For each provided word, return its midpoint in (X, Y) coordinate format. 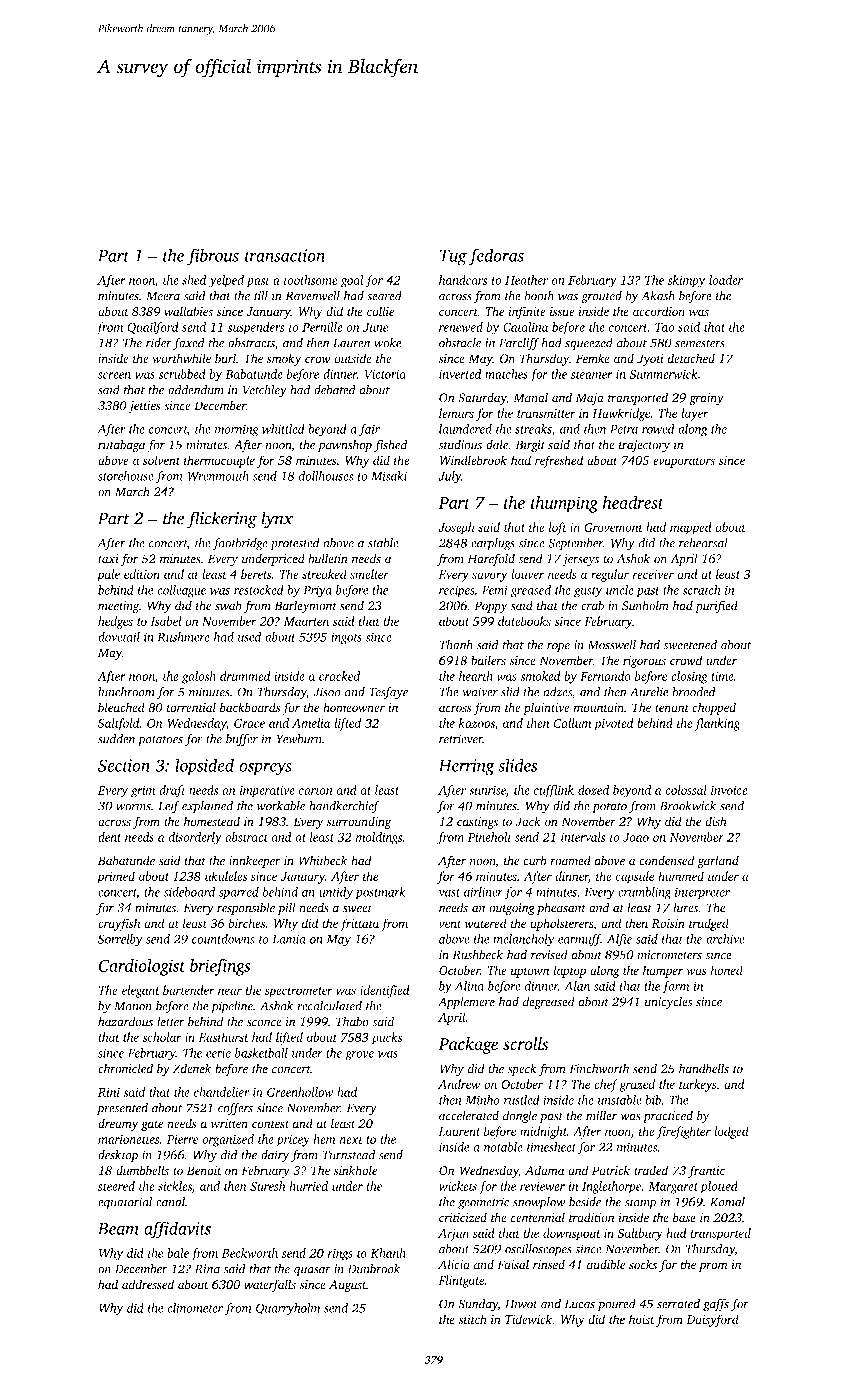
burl (225, 358)
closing (689, 677)
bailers (488, 660)
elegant (140, 991)
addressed (148, 1284)
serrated (678, 1303)
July (449, 477)
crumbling (644, 893)
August (347, 1286)
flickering (222, 520)
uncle (620, 590)
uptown (530, 972)
